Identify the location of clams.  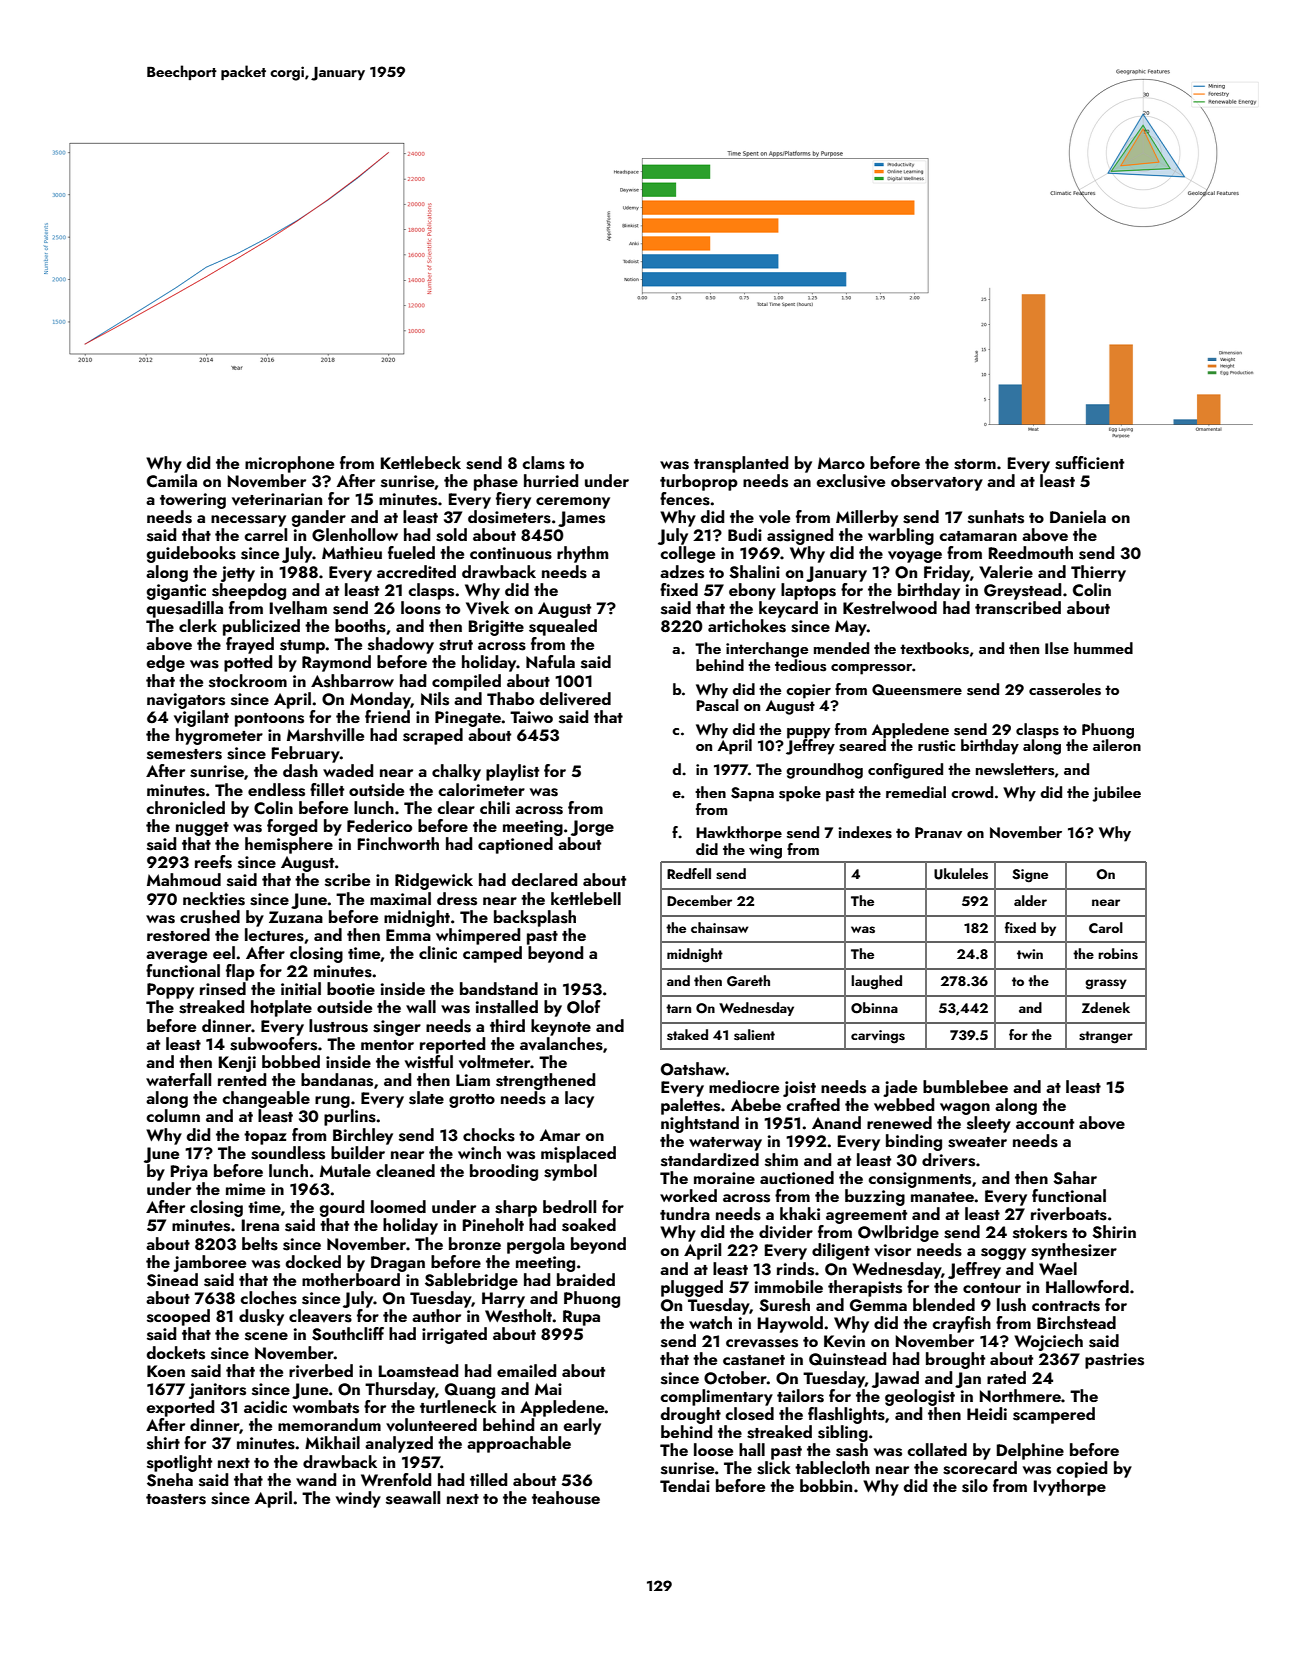
(543, 463).
